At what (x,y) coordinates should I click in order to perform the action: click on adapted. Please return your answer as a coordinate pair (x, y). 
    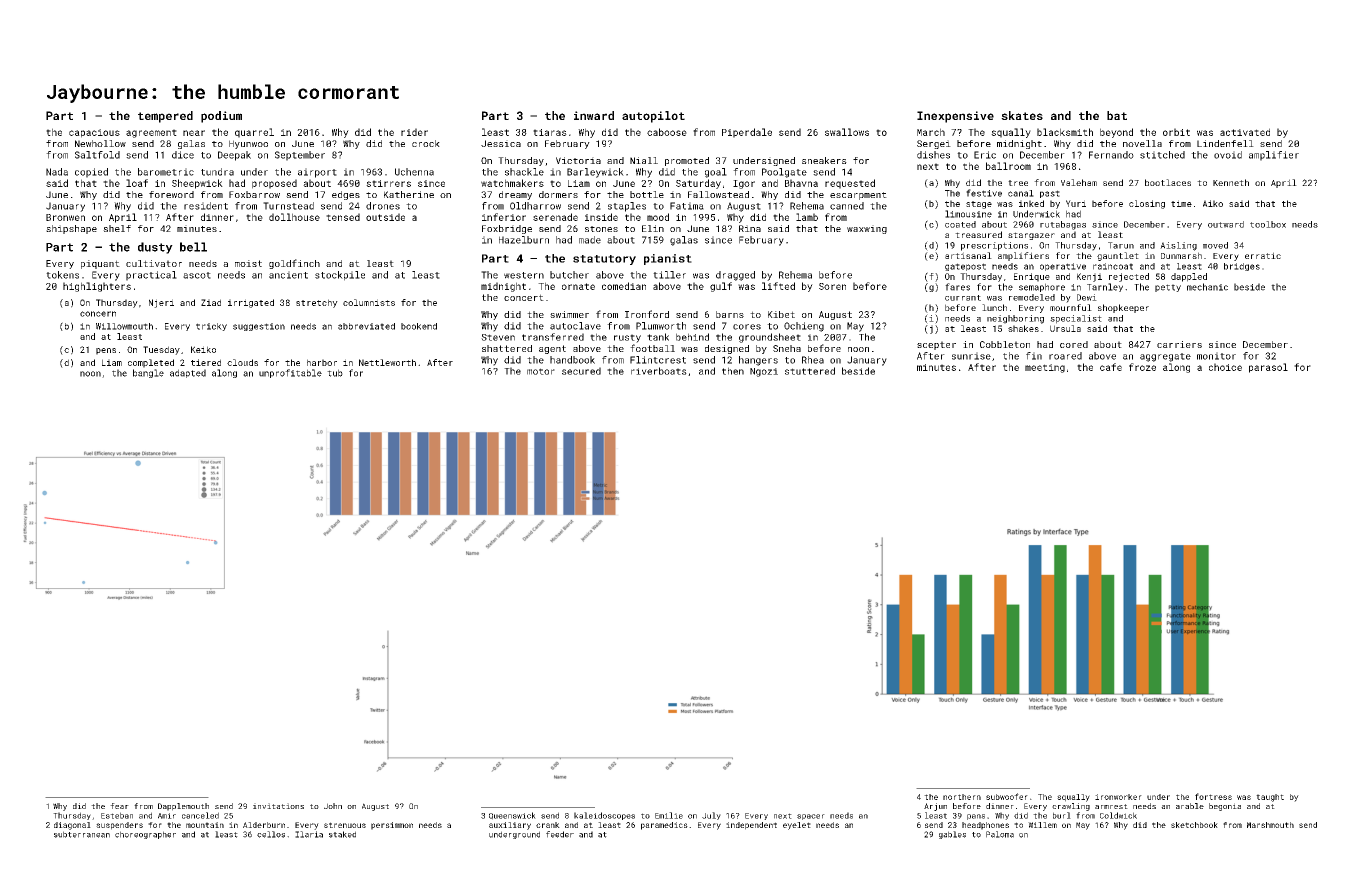
    Looking at the image, I should click on (188, 373).
